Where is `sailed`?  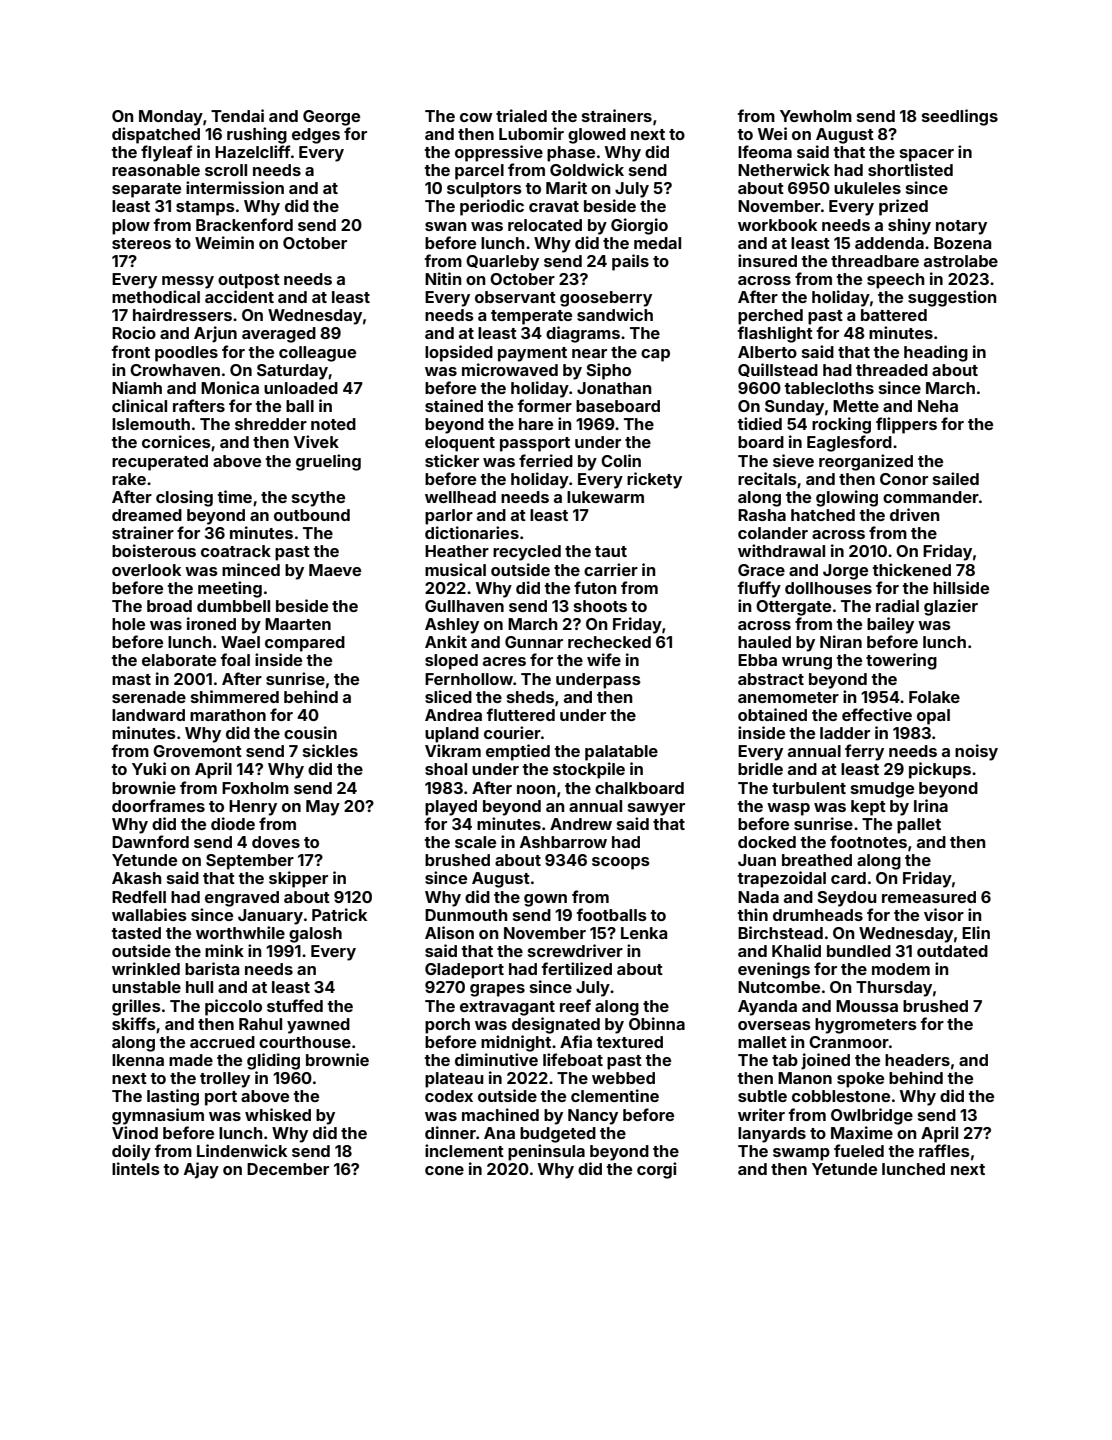 sailed is located at coordinates (956, 478).
